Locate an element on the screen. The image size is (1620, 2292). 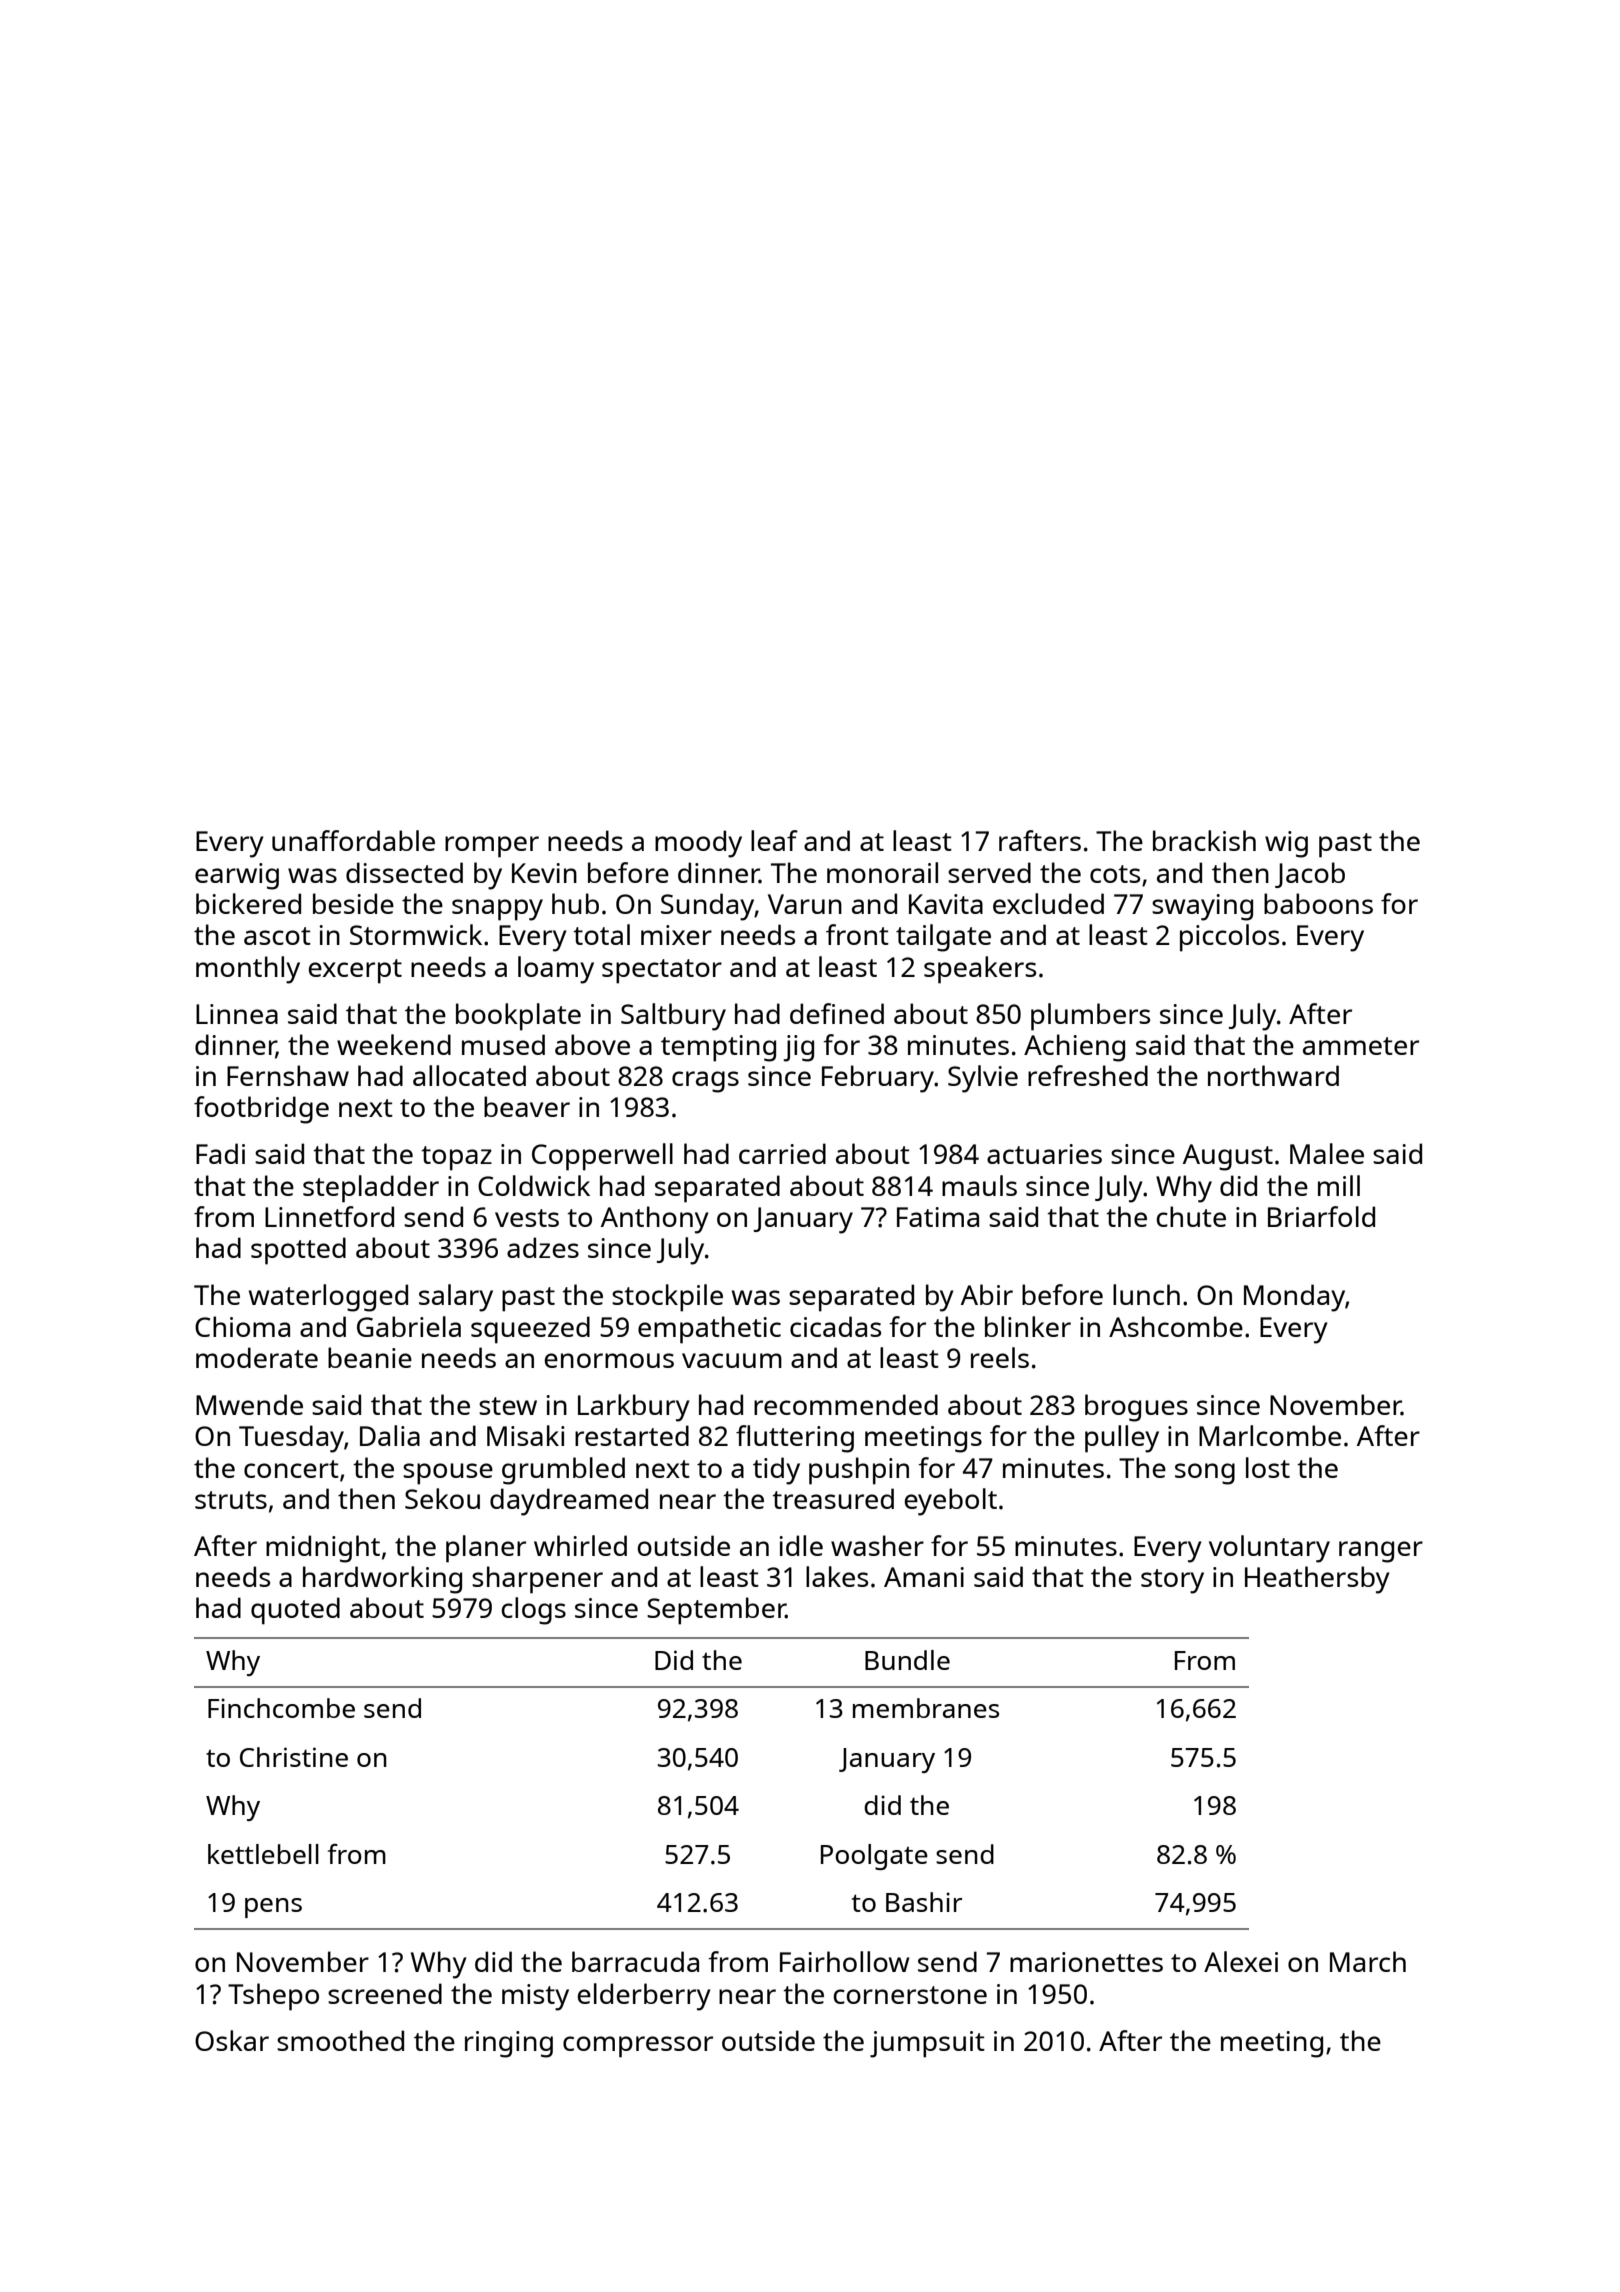
Fatima is located at coordinates (938, 1217).
